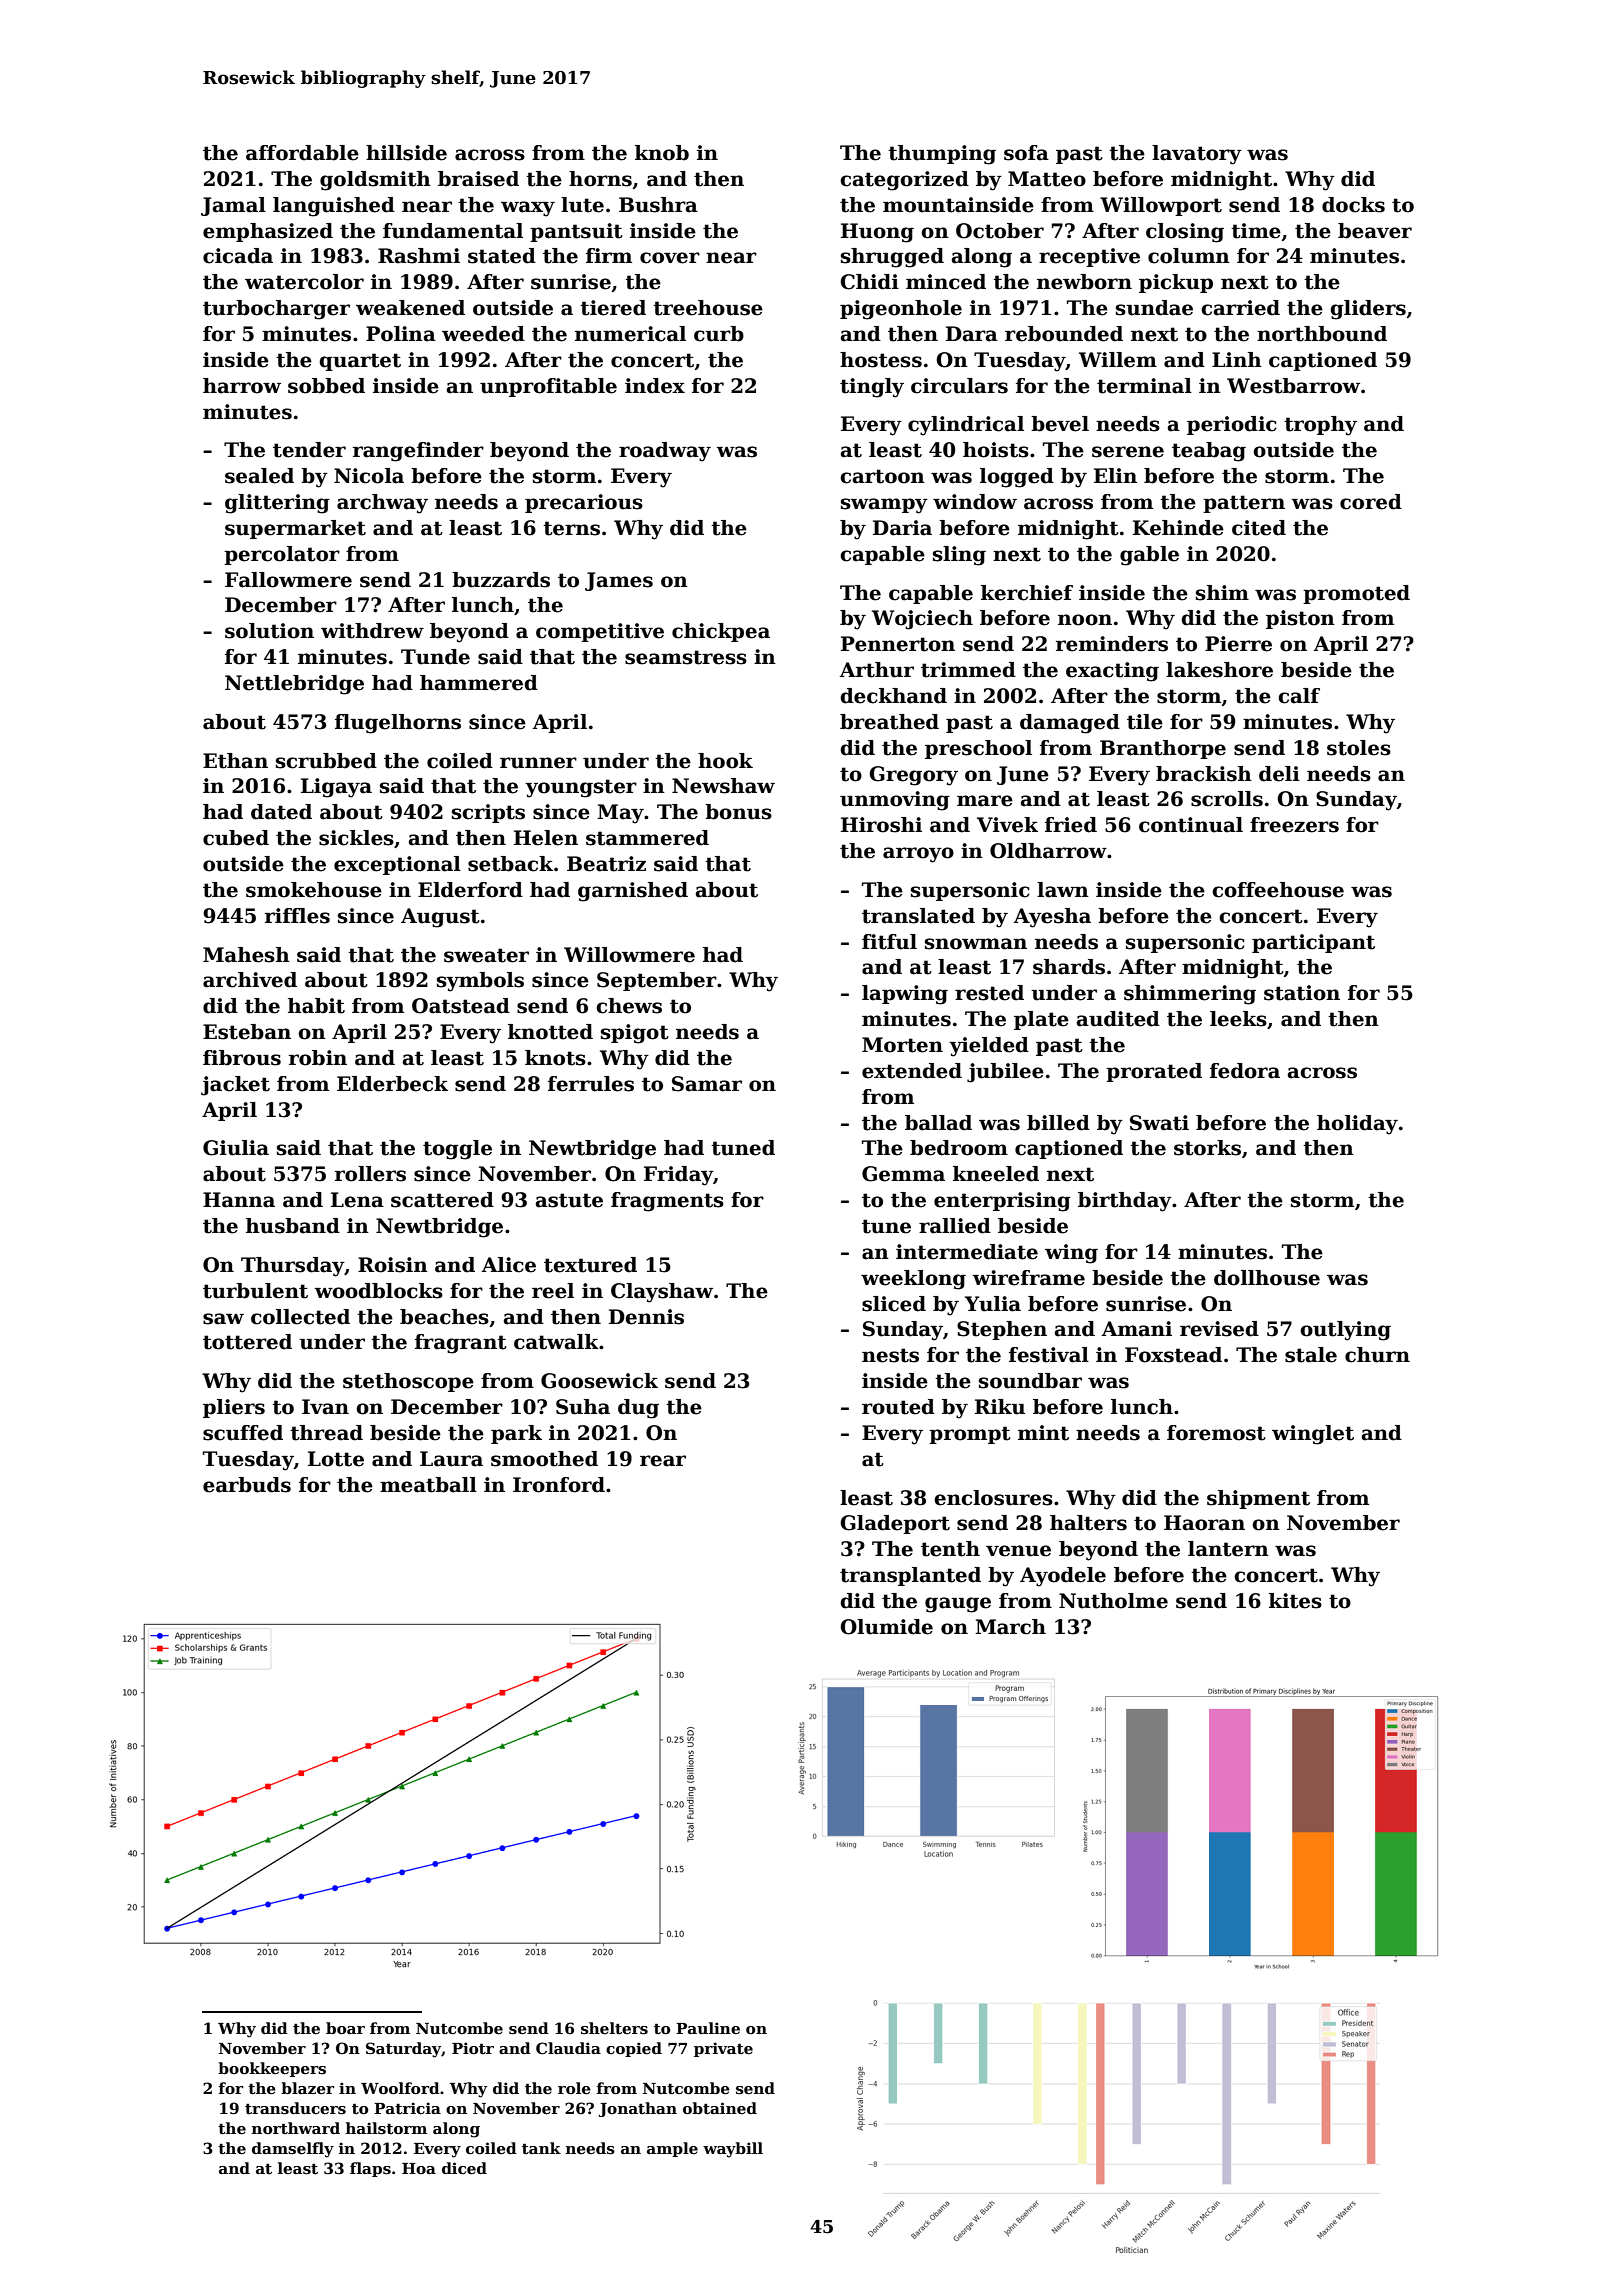 This screenshot has height=2292, width=1620. I want to click on dollhouse, so click(1267, 1278).
